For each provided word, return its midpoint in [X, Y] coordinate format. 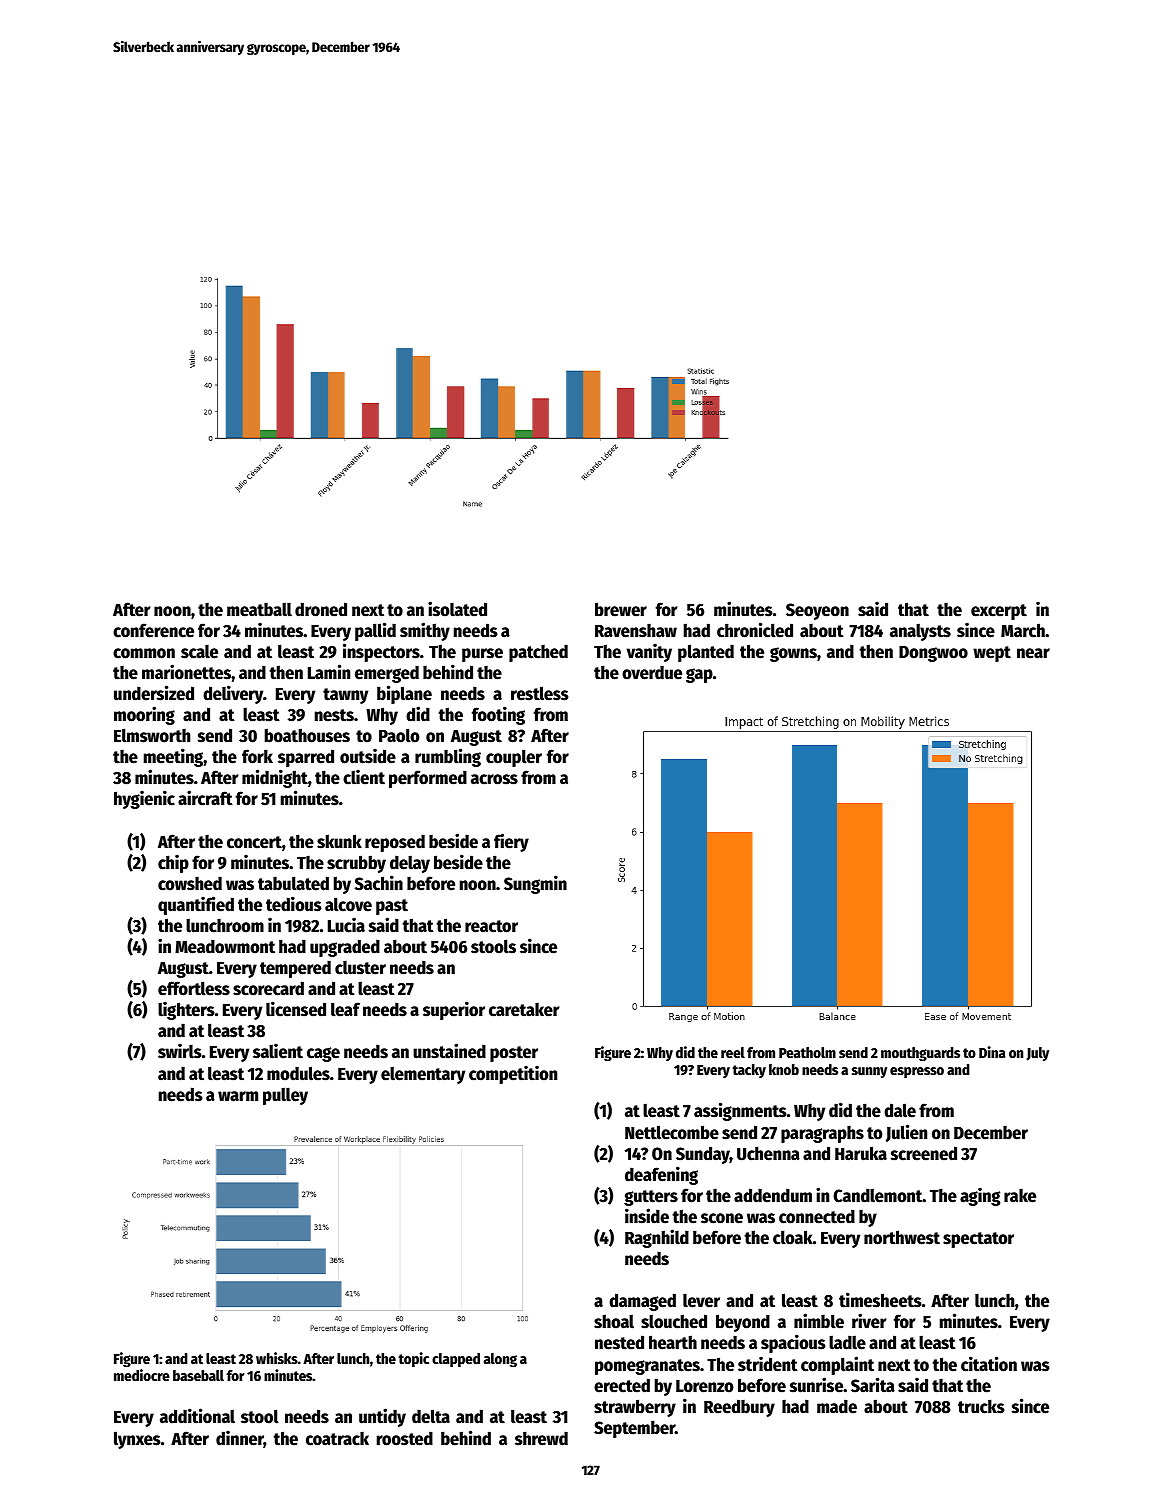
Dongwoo [933, 654]
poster [514, 1054]
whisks [277, 1358]
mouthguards [920, 1054]
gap [699, 675]
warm [238, 1096]
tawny [345, 696]
